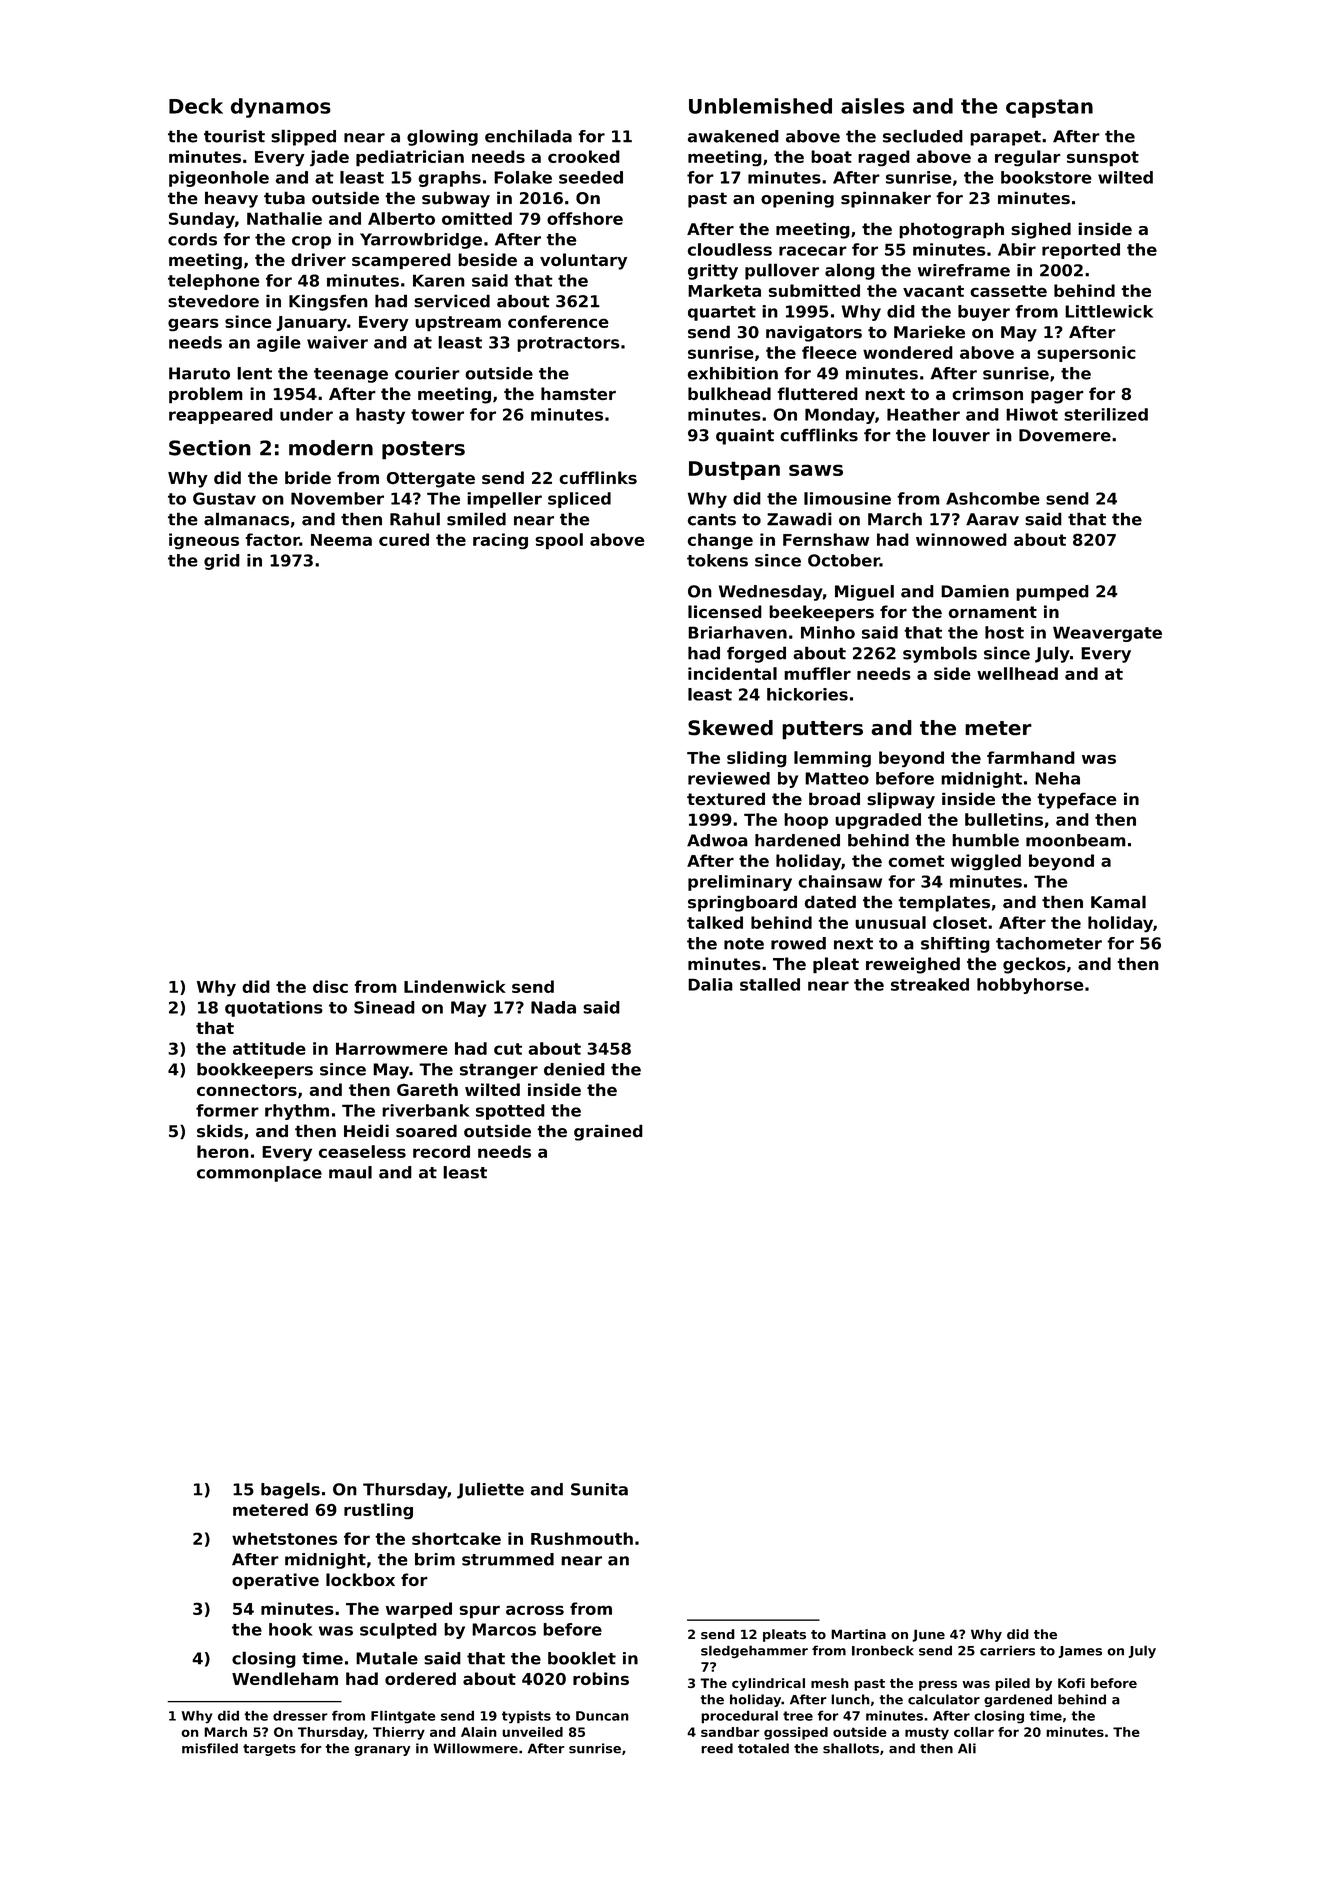  I want to click on host, so click(1004, 632).
